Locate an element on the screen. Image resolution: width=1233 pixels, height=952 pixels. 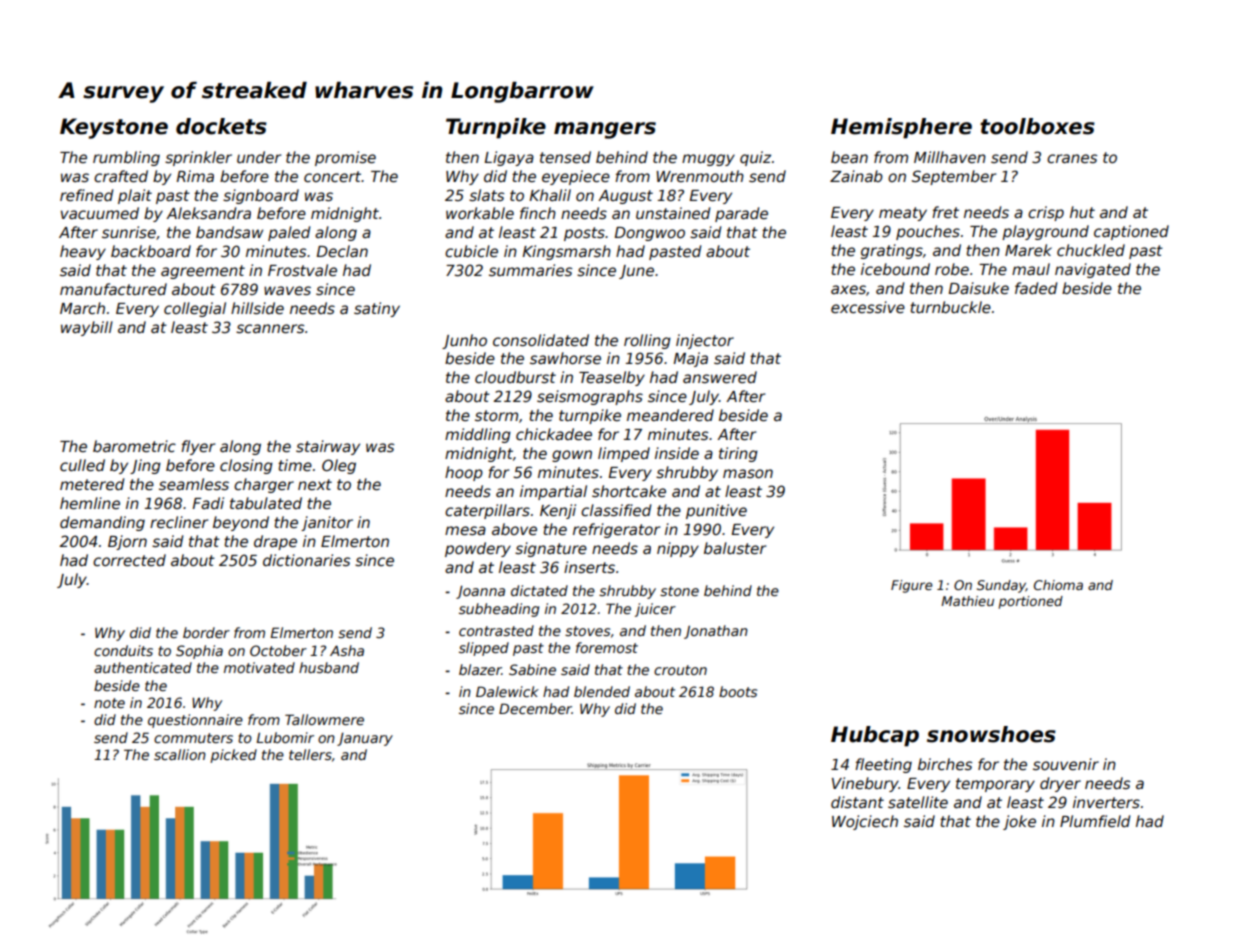
sawhorse is located at coordinates (565, 358).
